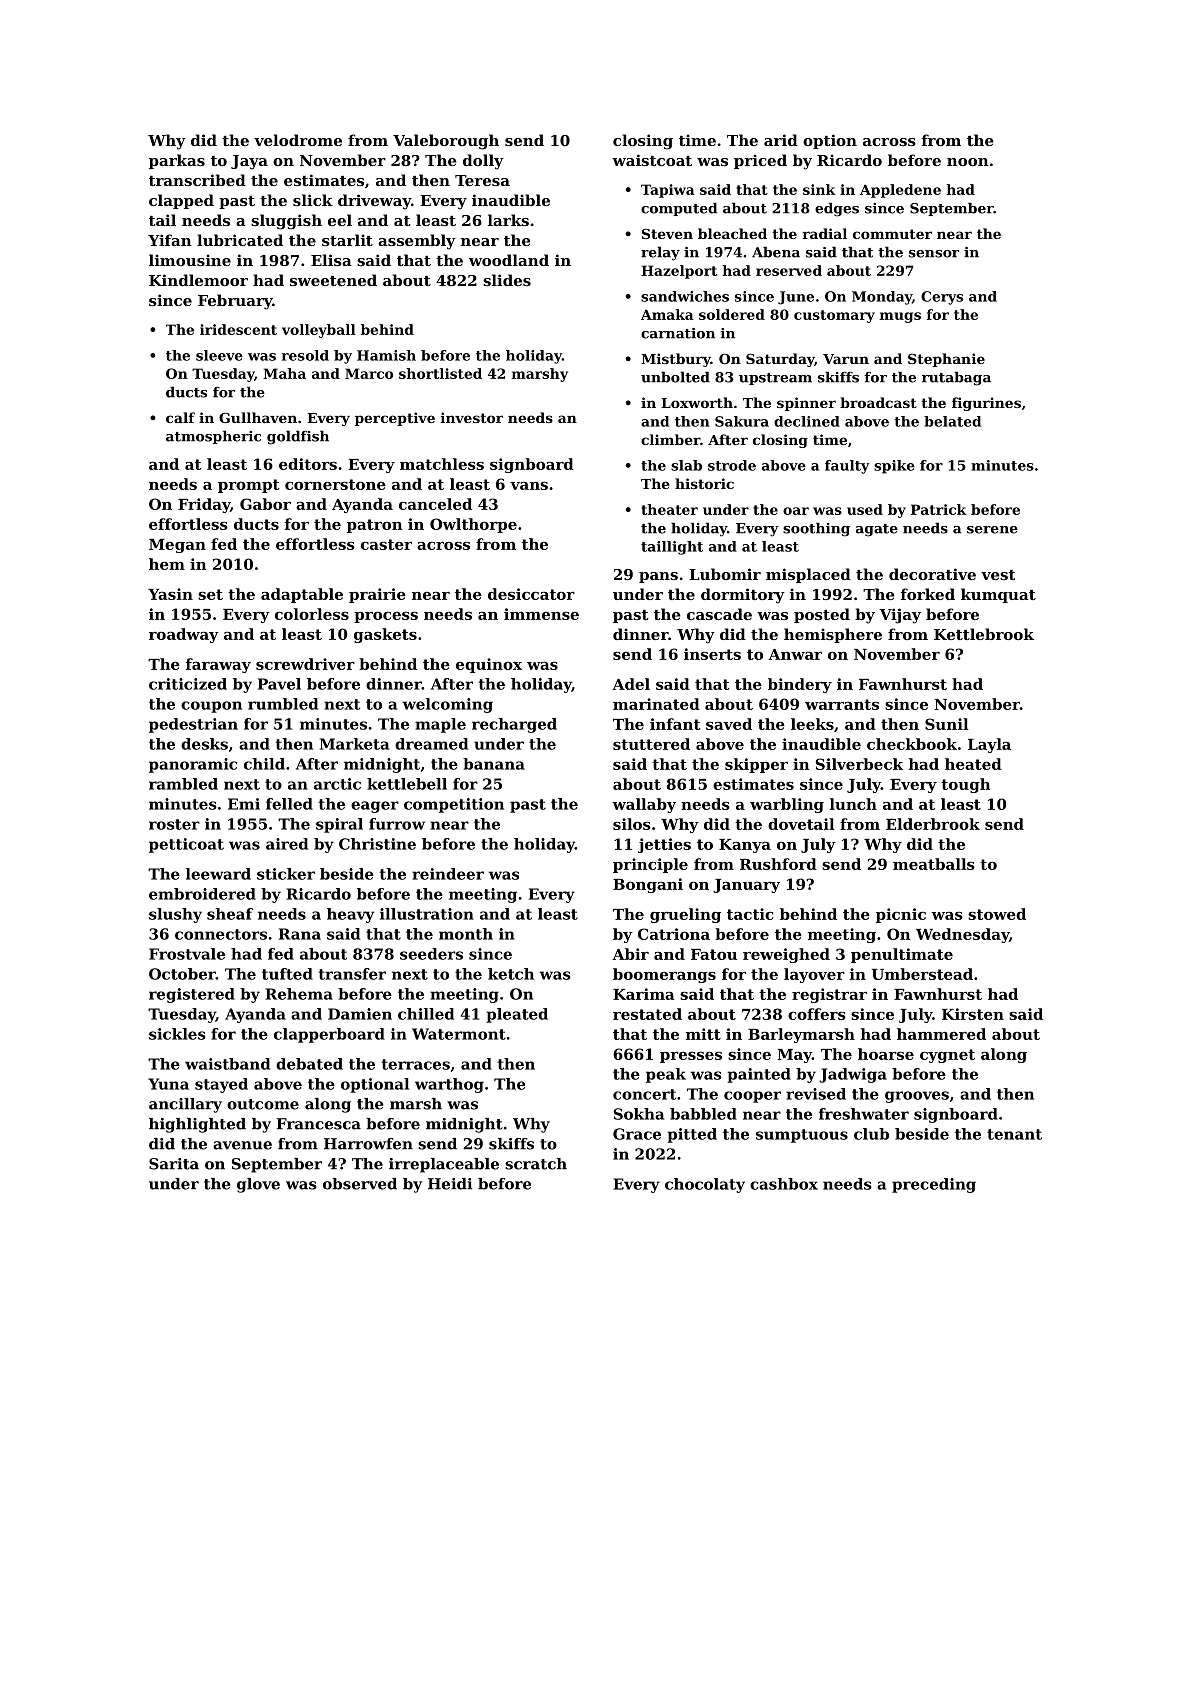 This screenshot has width=1193, height=1687. What do you see at coordinates (714, 954) in the screenshot?
I see `Fatou` at bounding box center [714, 954].
